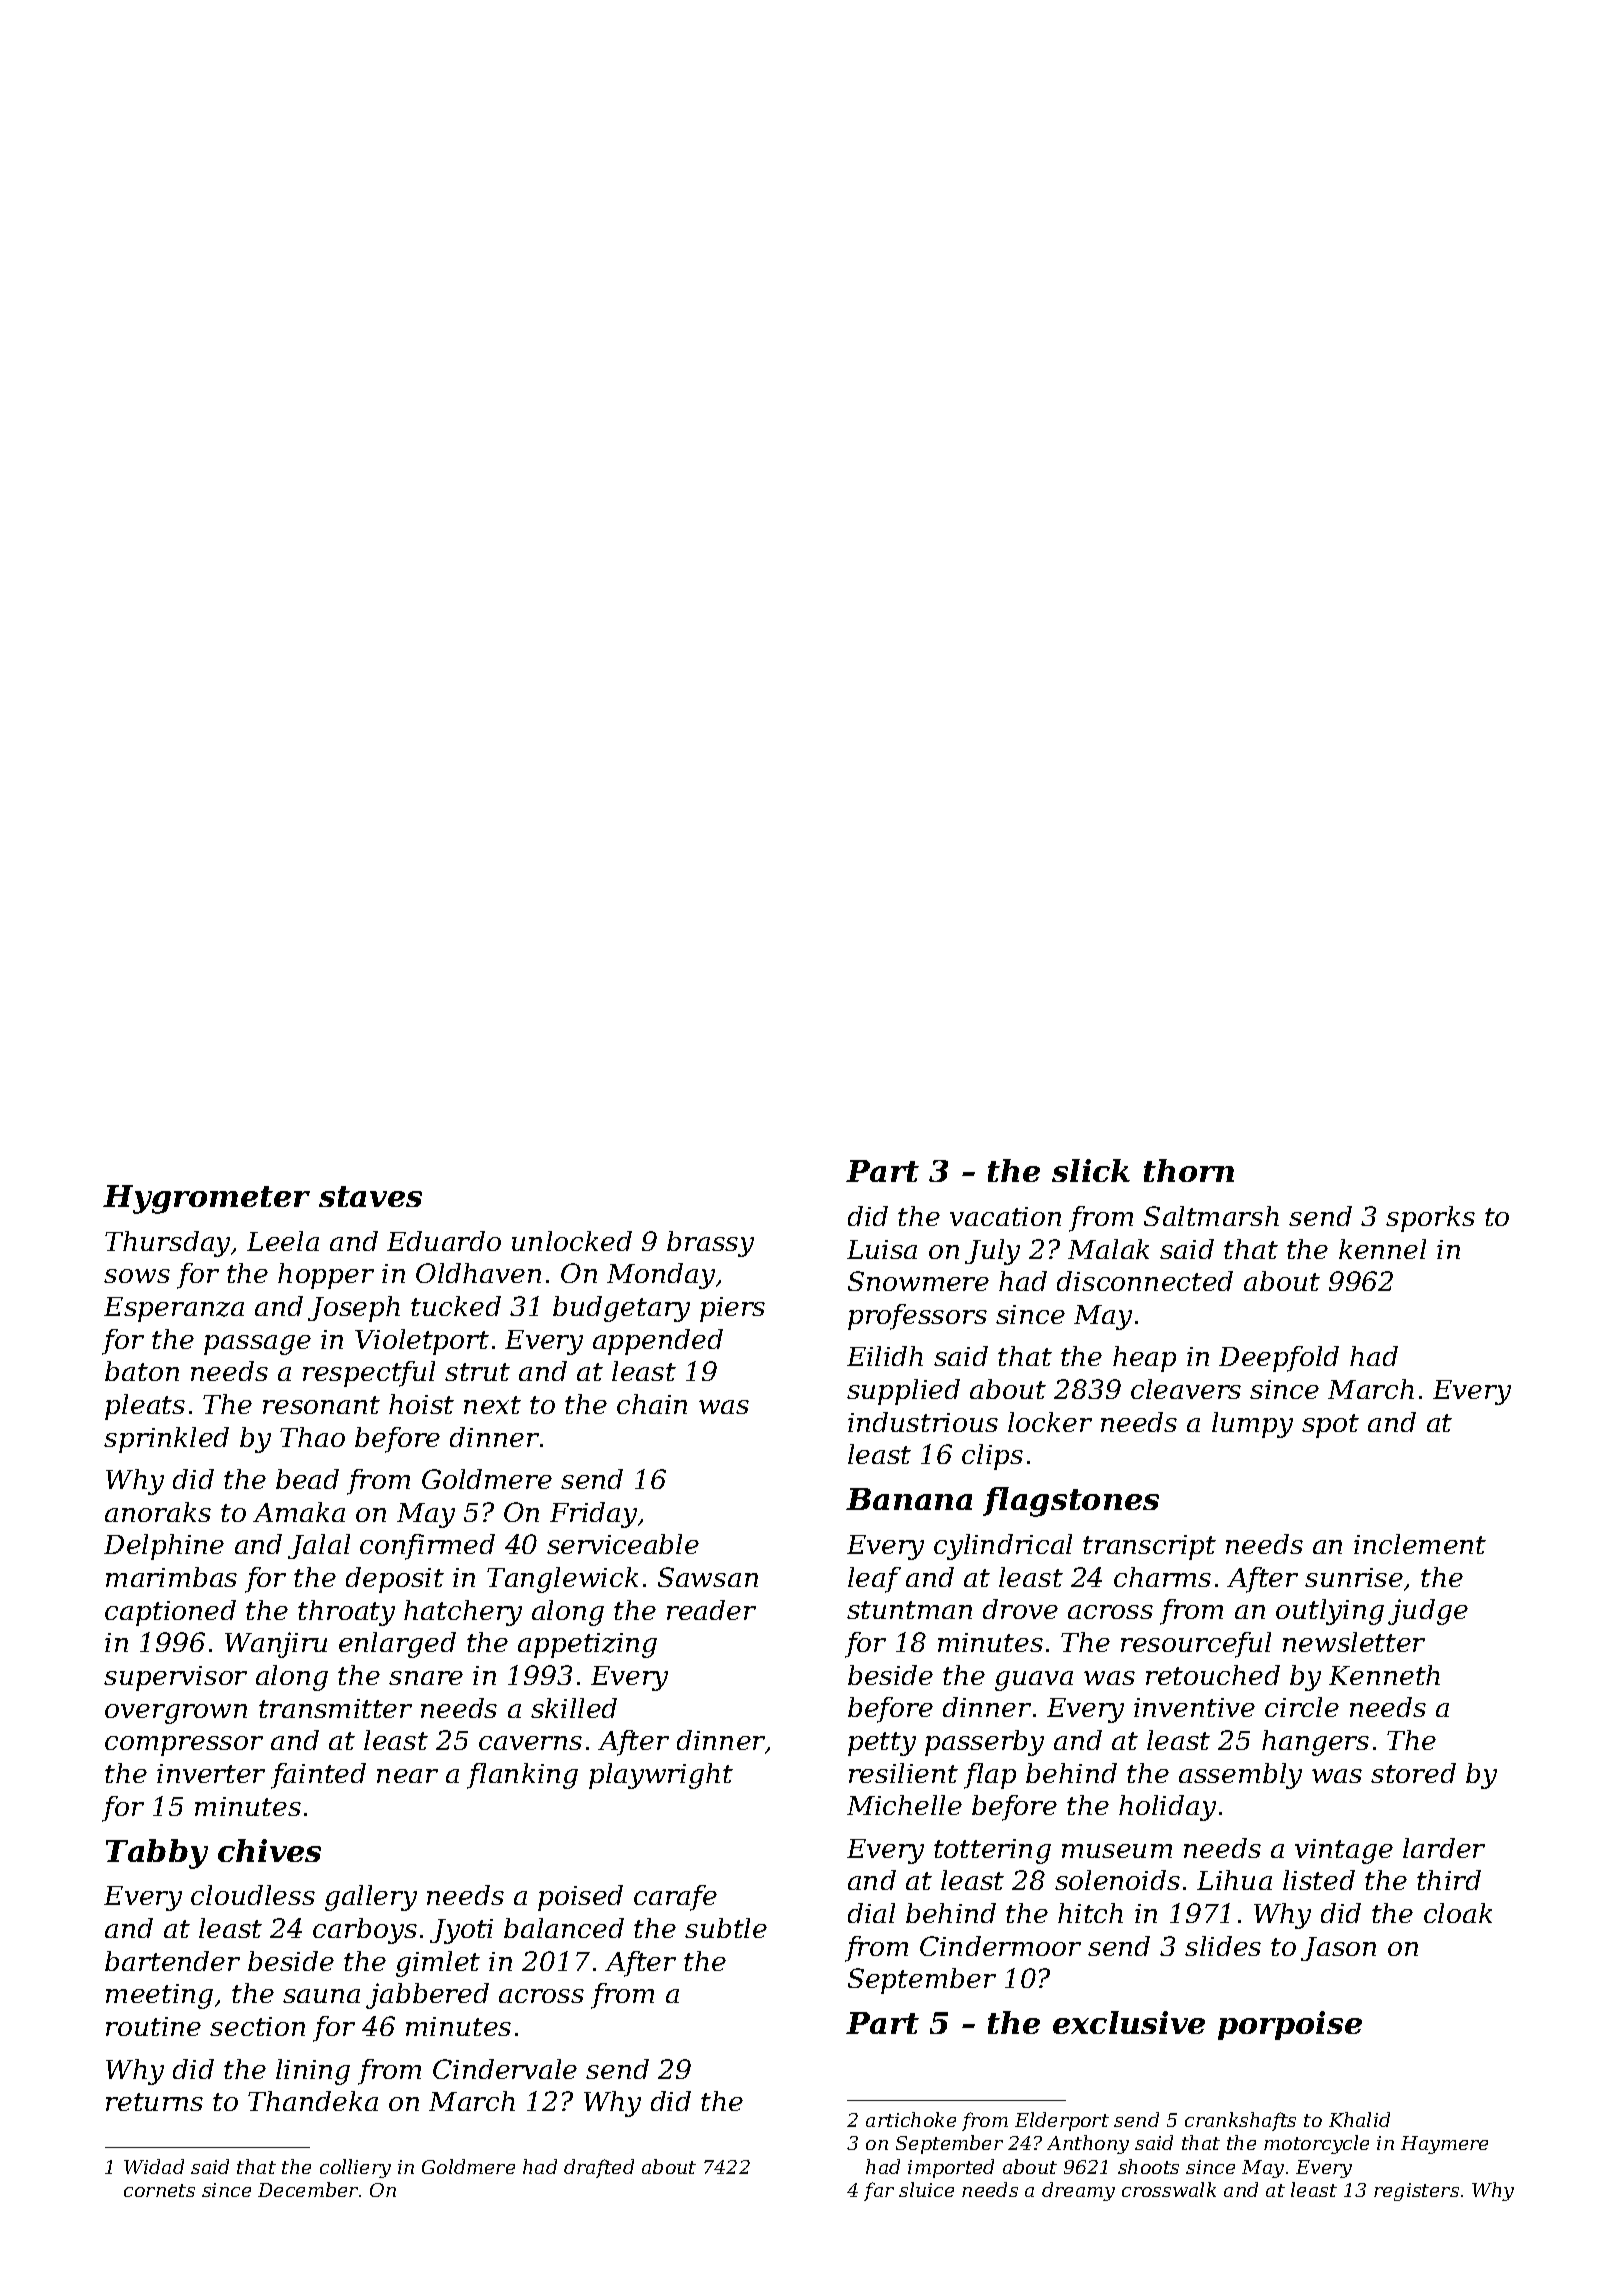 The width and height of the screenshot is (1620, 2292). What do you see at coordinates (992, 1851) in the screenshot?
I see `tottering` at bounding box center [992, 1851].
